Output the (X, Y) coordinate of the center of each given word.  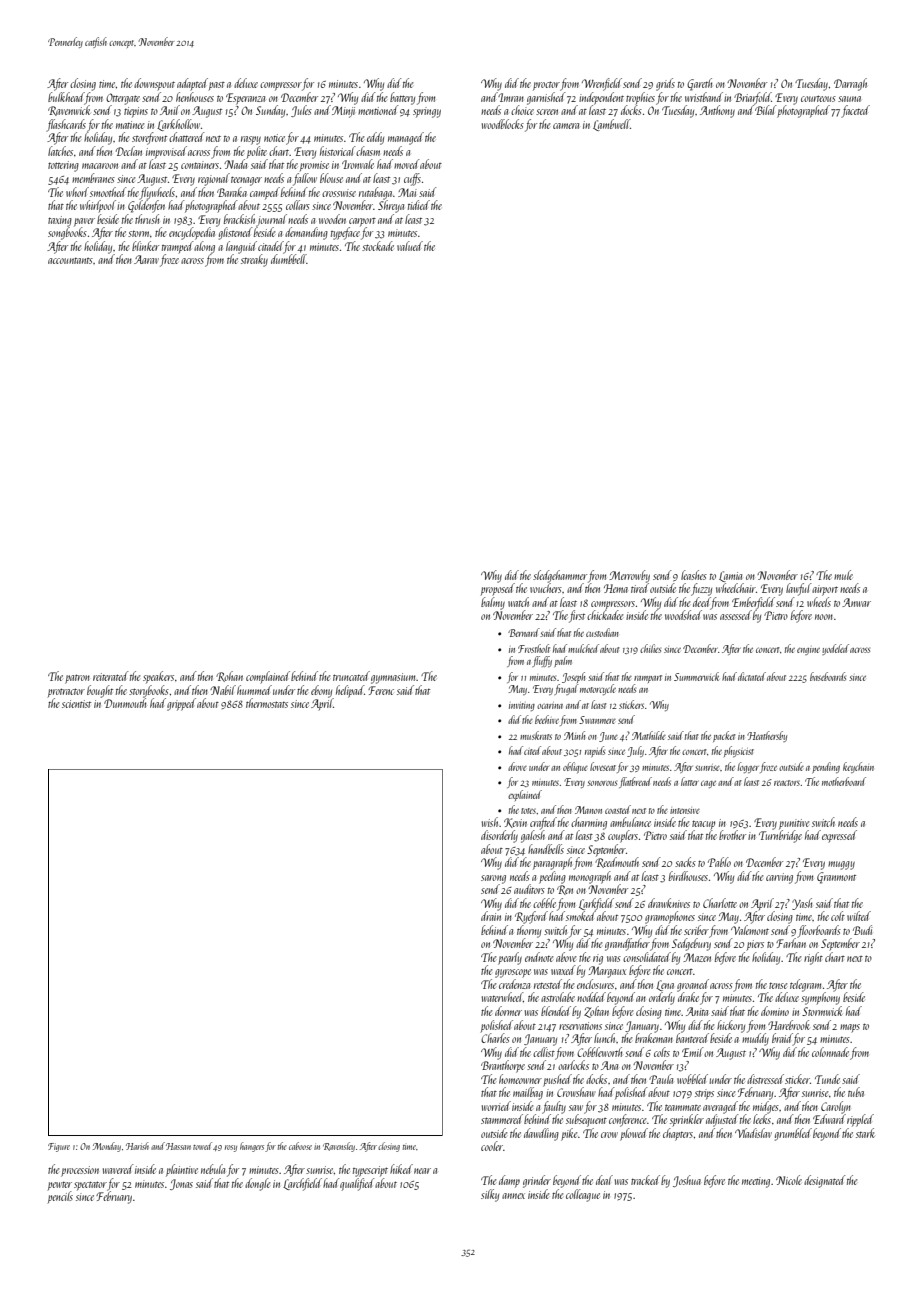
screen (547, 112)
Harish (137, 1146)
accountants (70, 261)
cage (708, 784)
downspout (154, 84)
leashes (694, 575)
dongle (257, 1184)
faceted (855, 111)
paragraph (553, 863)
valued (410, 246)
